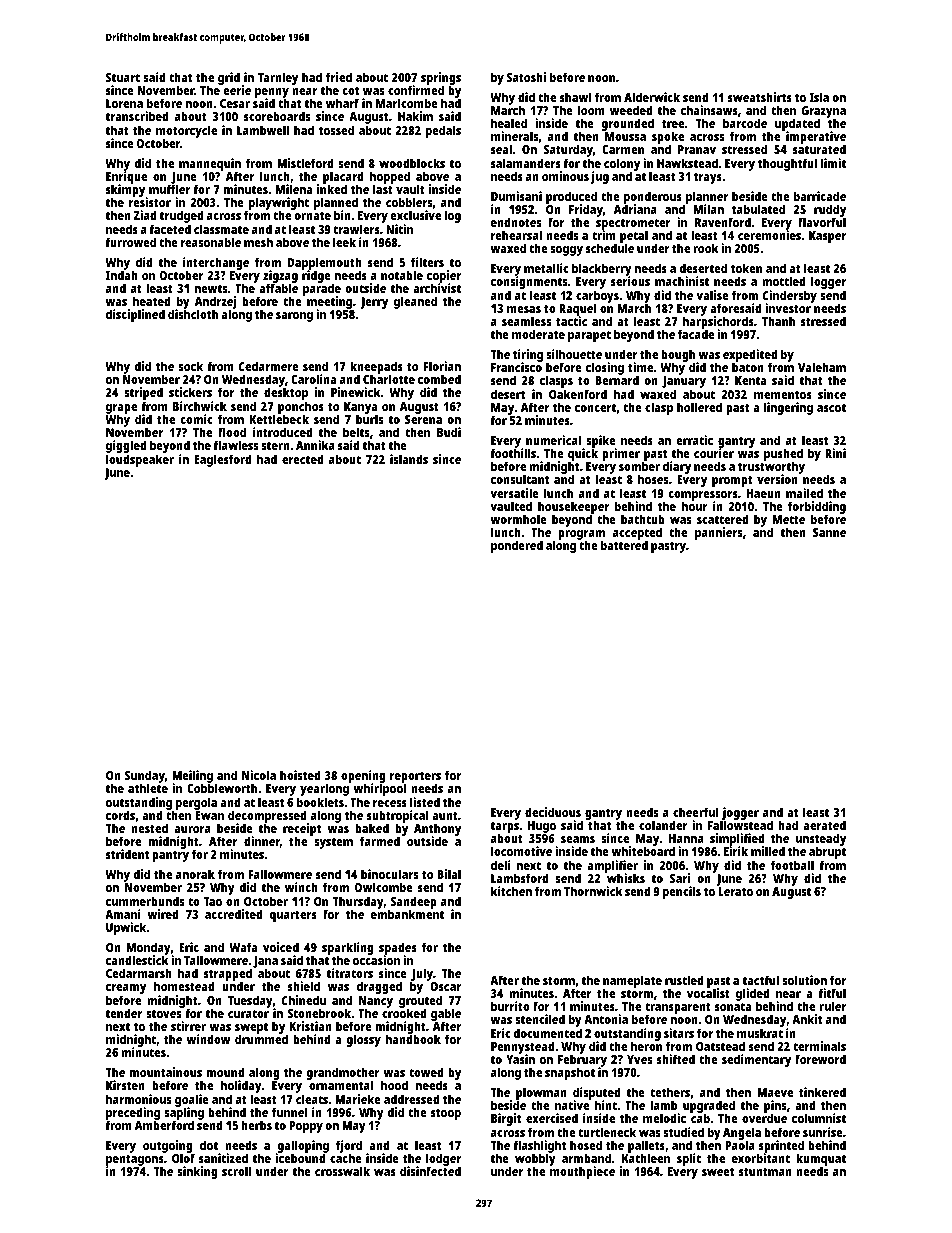 The image size is (952, 1233). What do you see at coordinates (196, 803) in the image?
I see `pergola` at bounding box center [196, 803].
